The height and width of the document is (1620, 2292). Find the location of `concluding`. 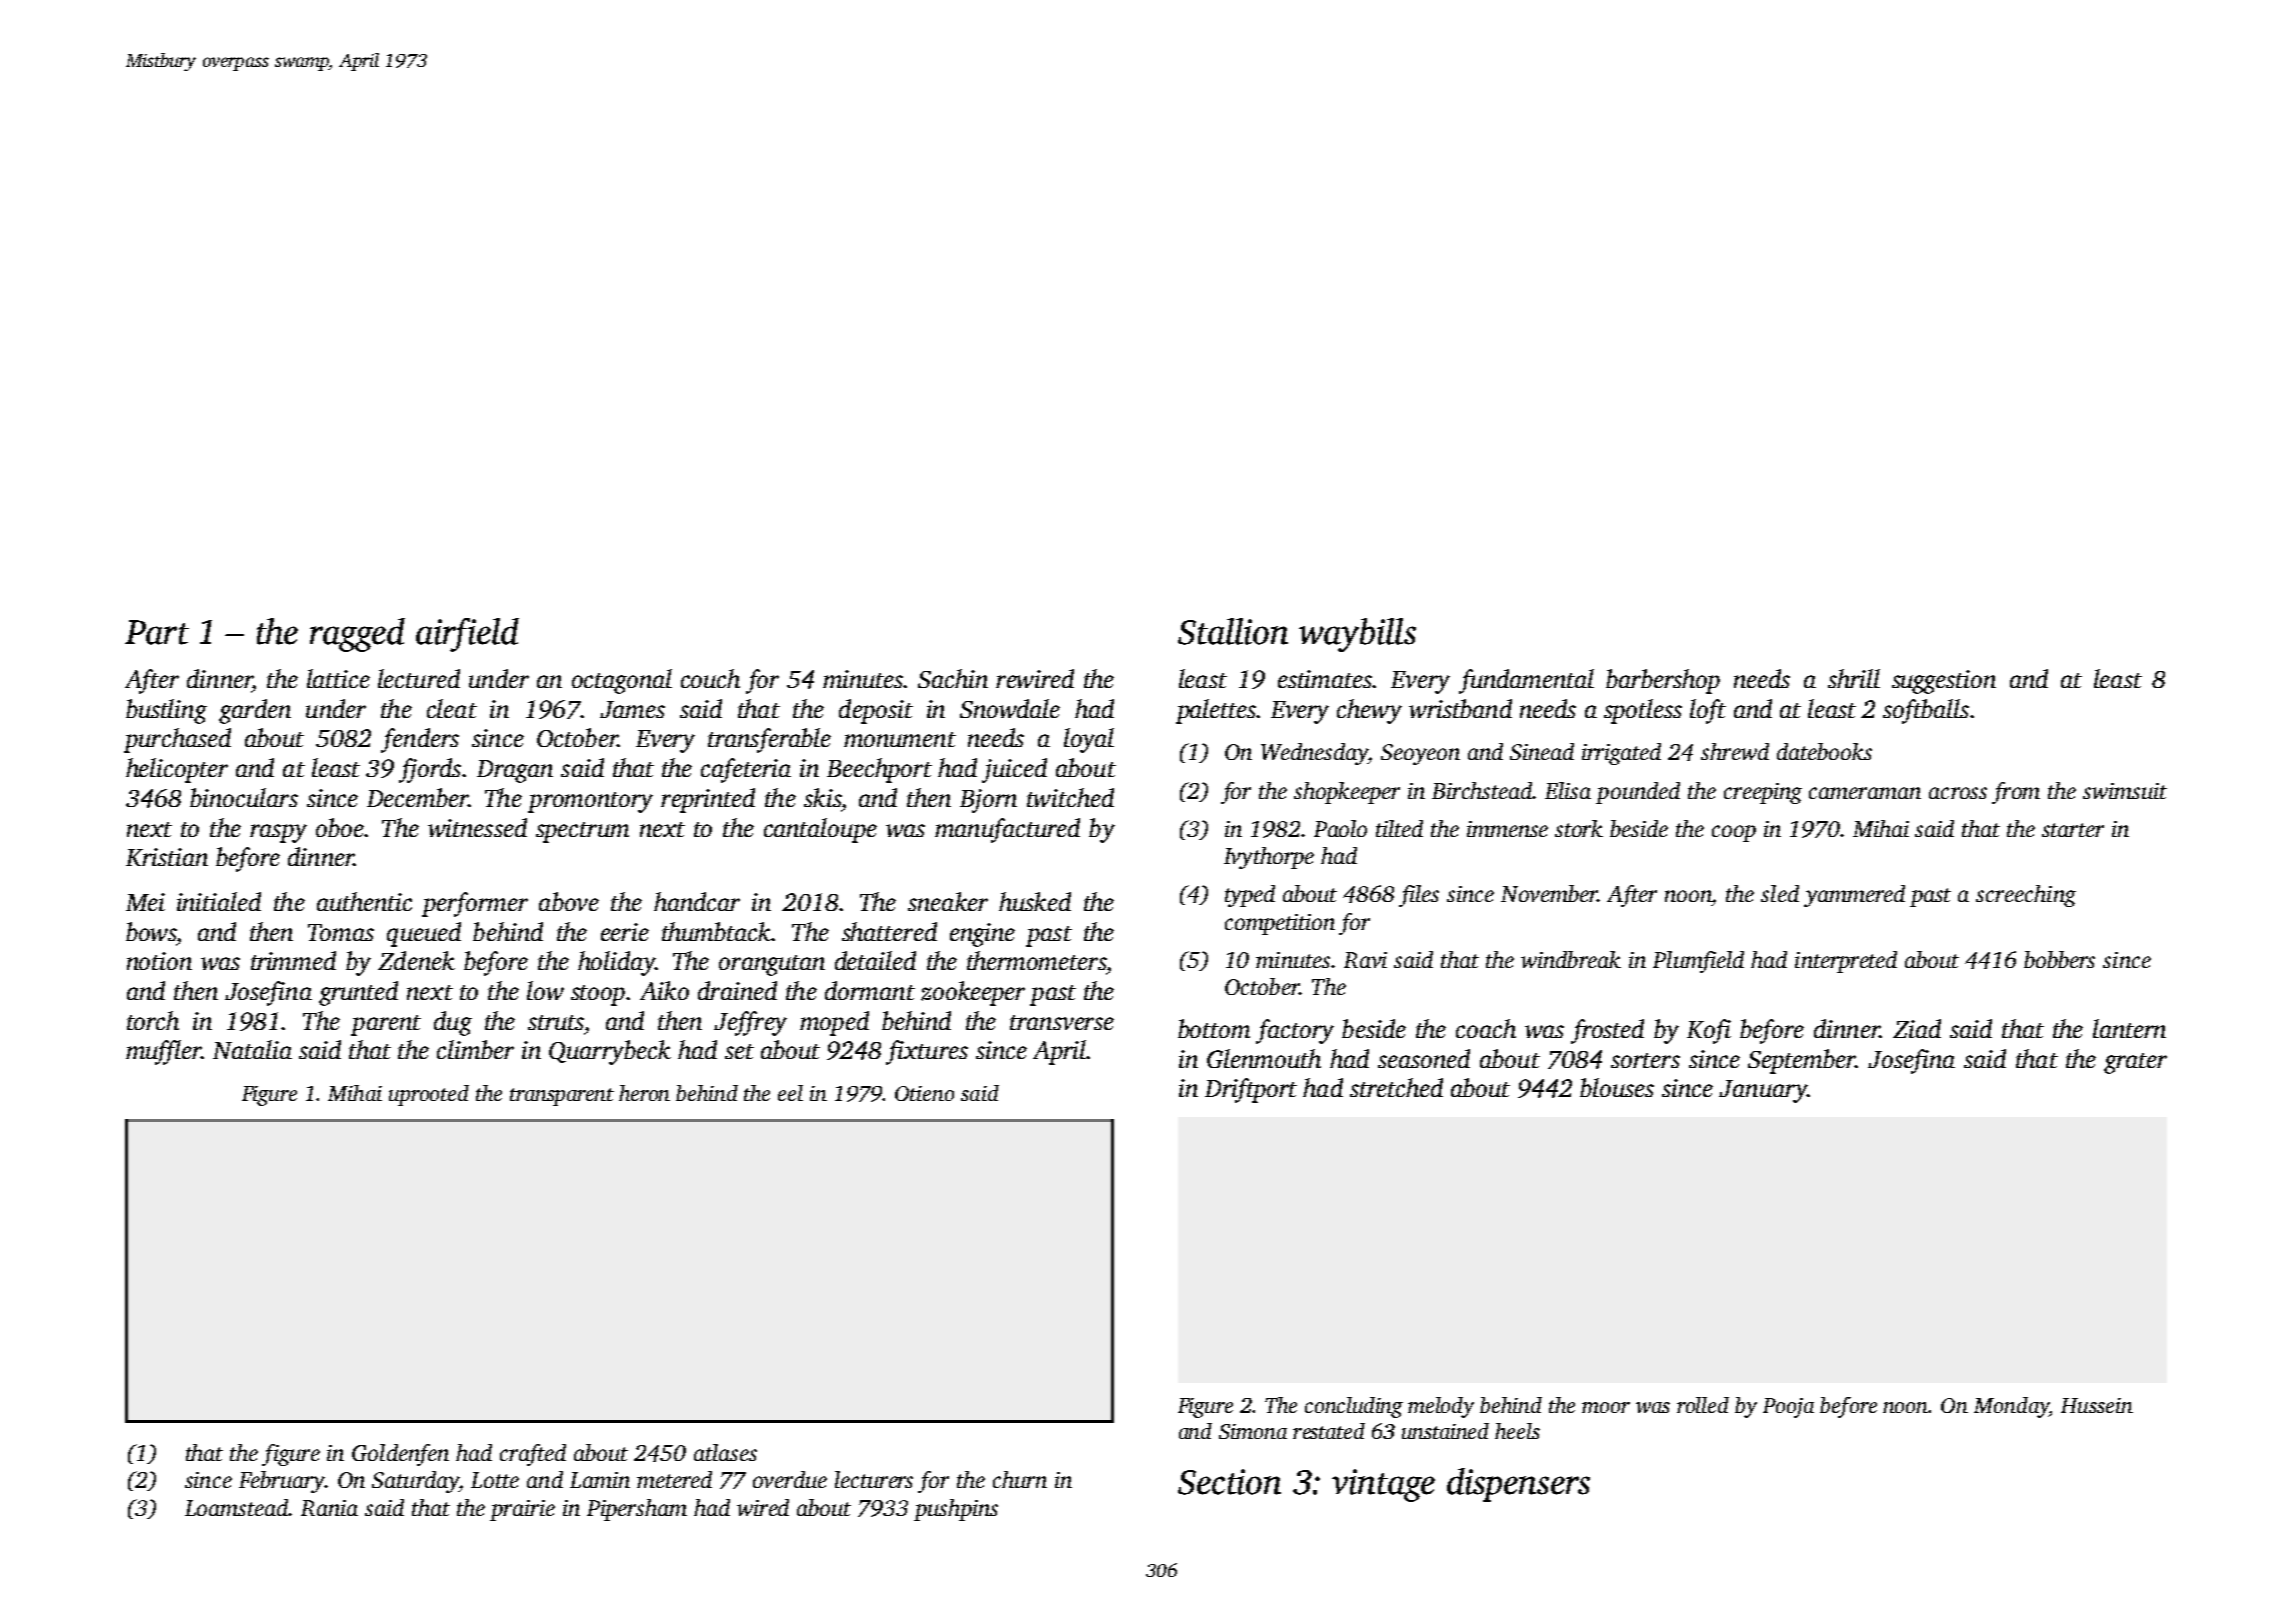

concluding is located at coordinates (1354, 1407).
